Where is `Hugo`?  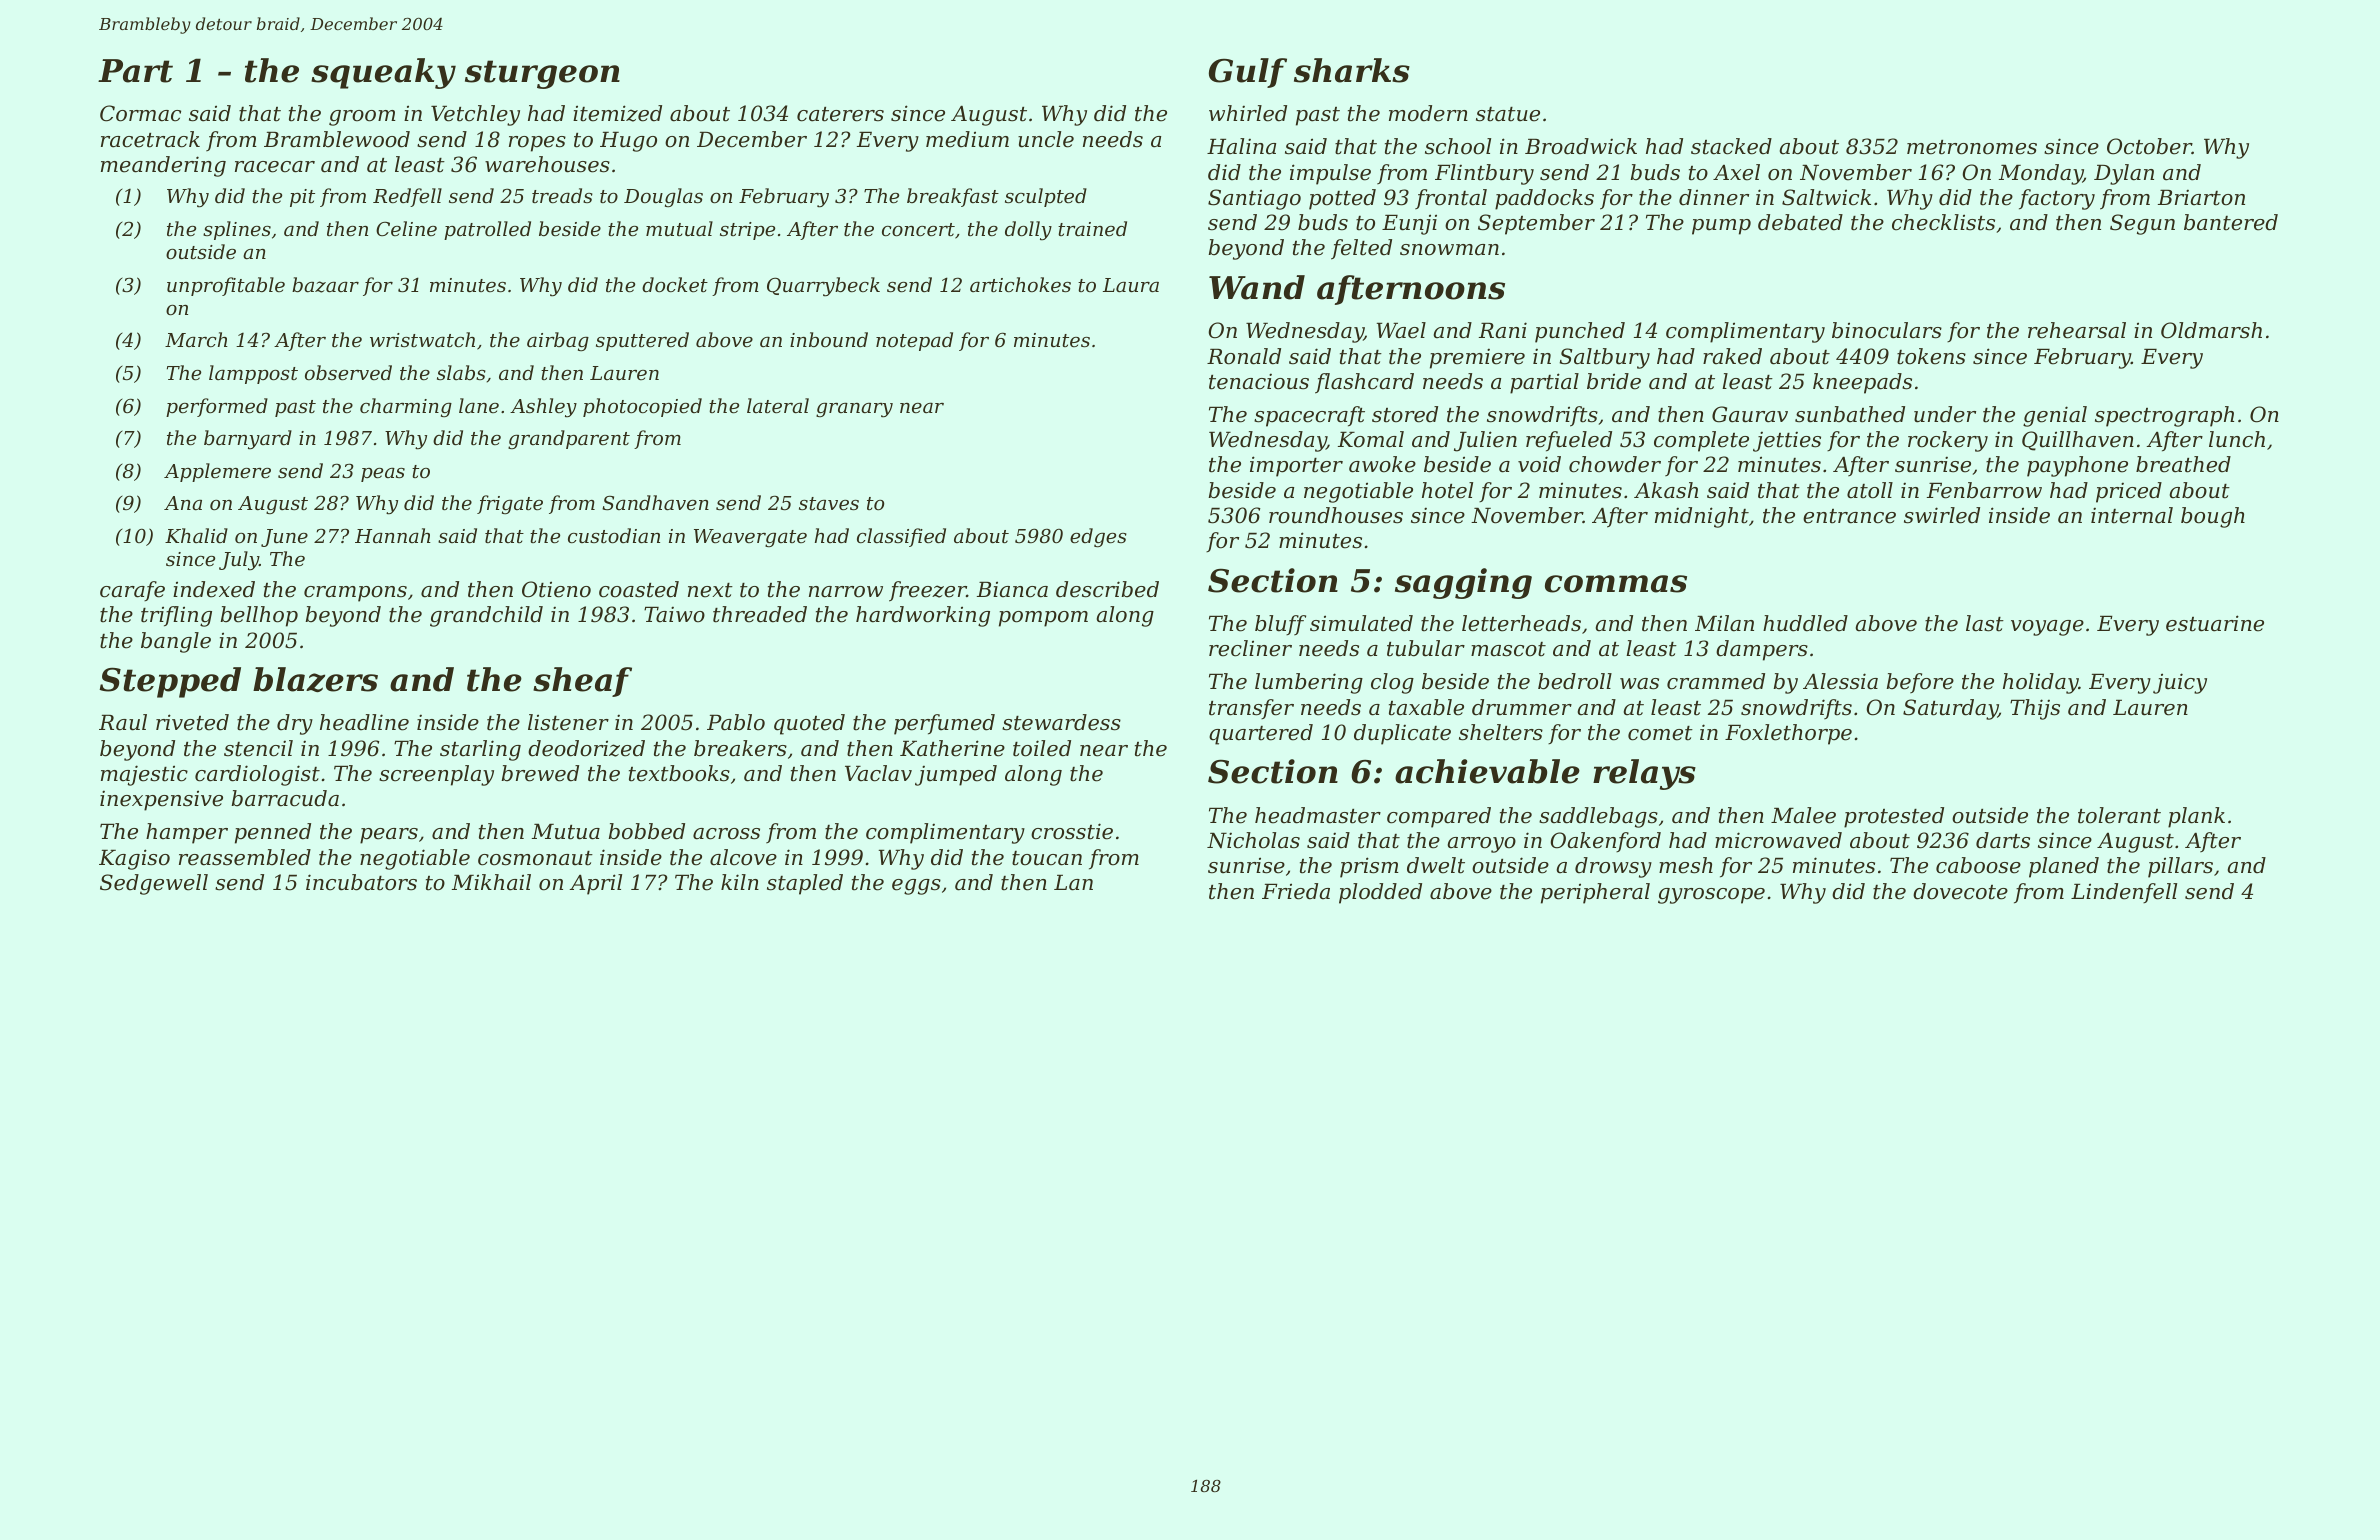
Hugo is located at coordinates (628, 142).
